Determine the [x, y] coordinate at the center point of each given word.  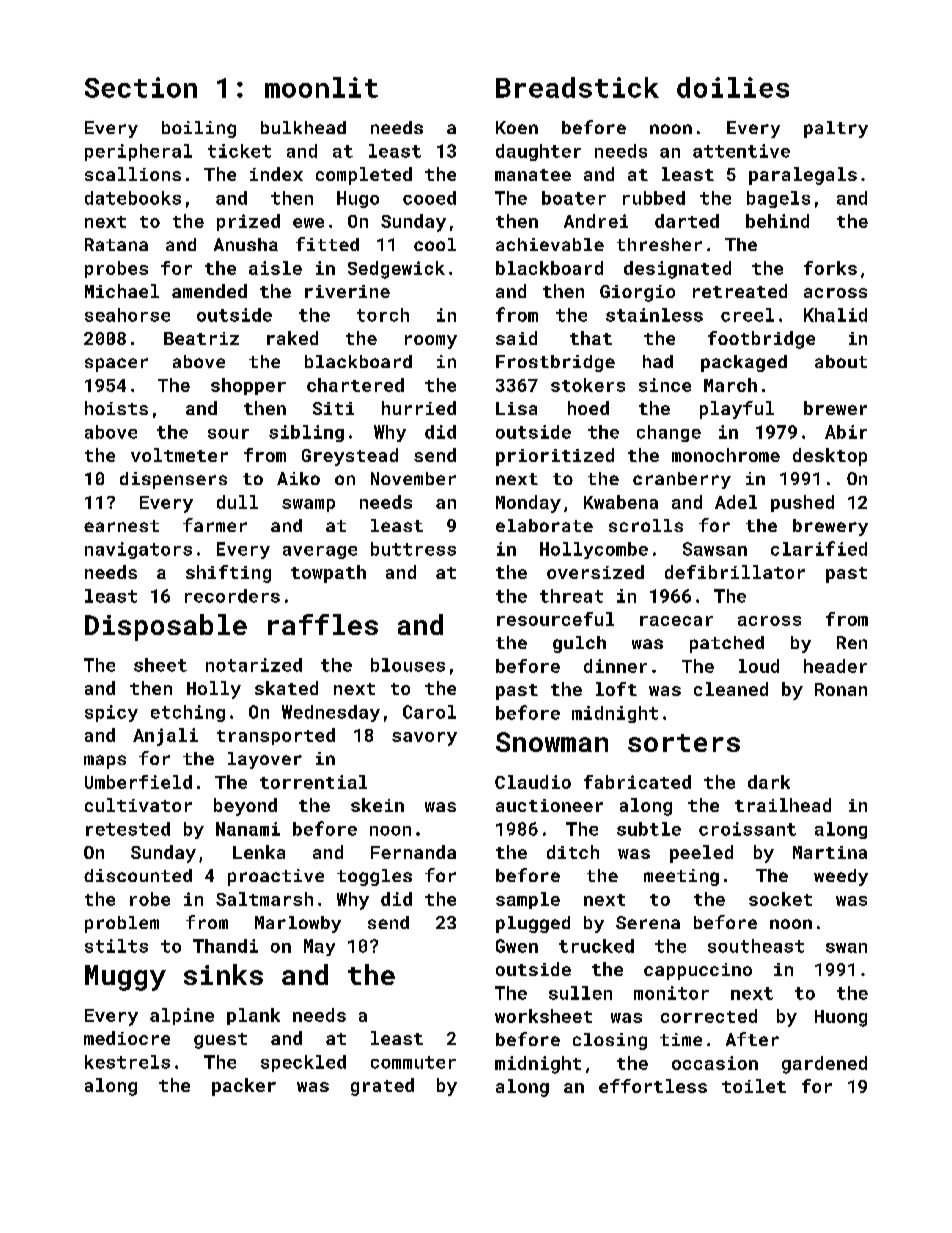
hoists [116, 408]
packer [244, 1087]
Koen [517, 127]
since [665, 385]
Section [141, 87]
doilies [733, 87]
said [516, 338]
